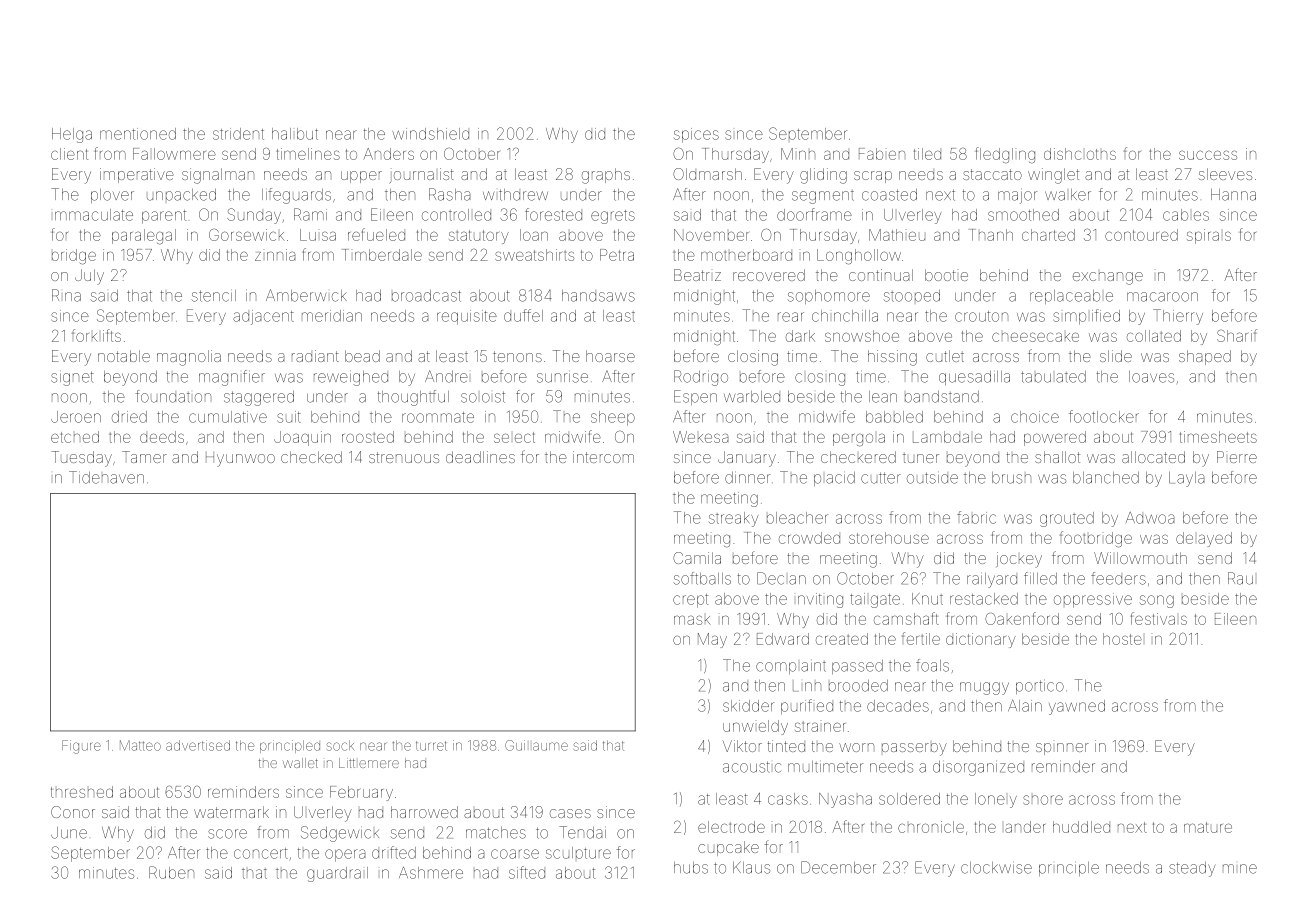  I want to click on allocated, so click(1153, 457).
